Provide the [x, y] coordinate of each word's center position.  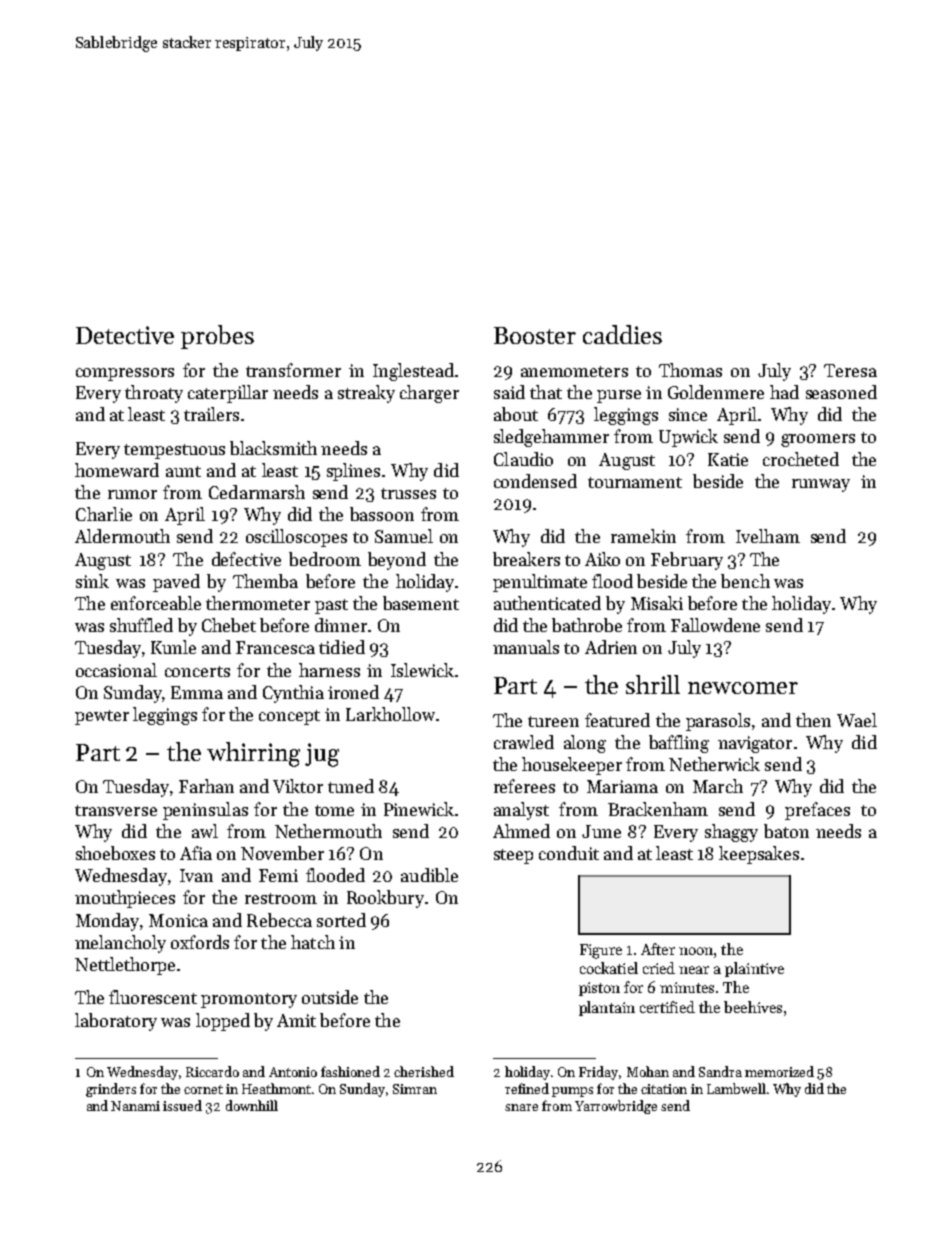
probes [217, 337]
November [282, 853]
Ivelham [768, 536]
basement [421, 603]
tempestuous [174, 451]
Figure [601, 951]
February [687, 561]
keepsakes [759, 855]
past [331, 606]
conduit [569, 853]
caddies [622, 334]
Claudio [523, 459]
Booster [535, 335]
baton [786, 831]
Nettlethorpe [125, 966]
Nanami [135, 1106]
